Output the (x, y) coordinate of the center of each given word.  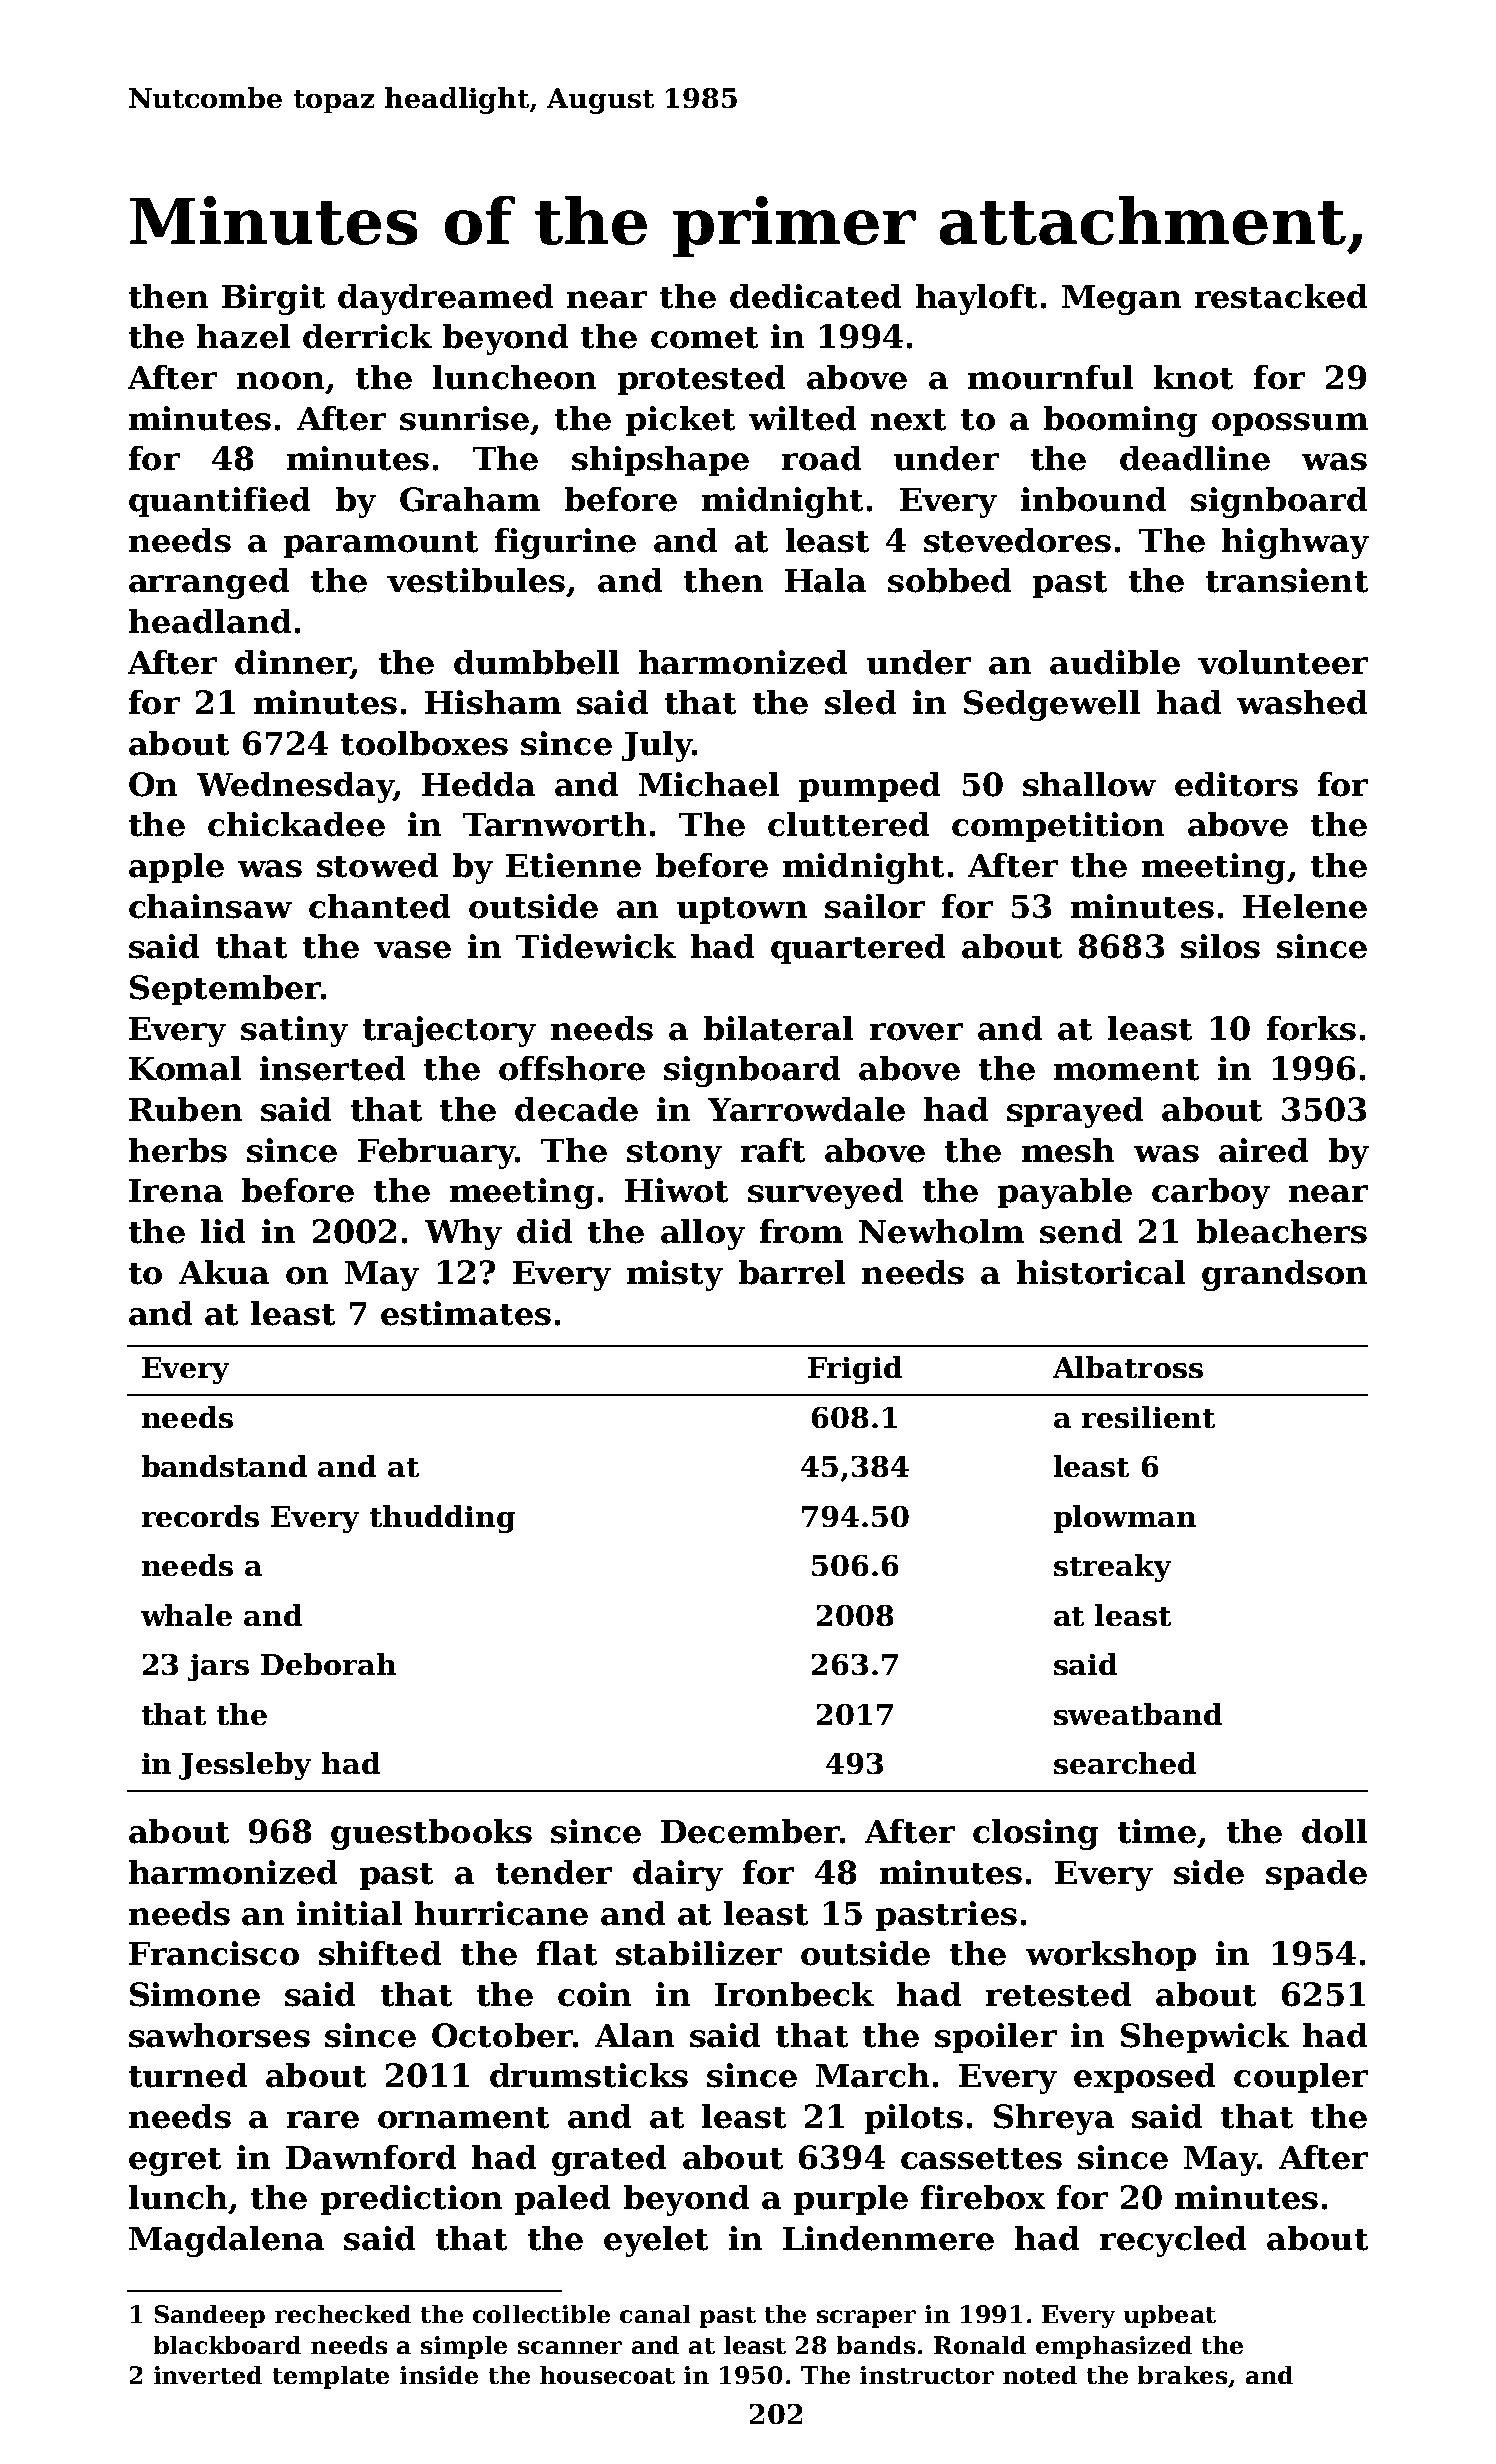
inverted (208, 2375)
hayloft (976, 299)
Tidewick (596, 946)
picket (680, 421)
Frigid (855, 1370)
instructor (927, 2375)
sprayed (1075, 1112)
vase (412, 950)
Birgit (273, 299)
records (200, 1516)
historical (1101, 1272)
